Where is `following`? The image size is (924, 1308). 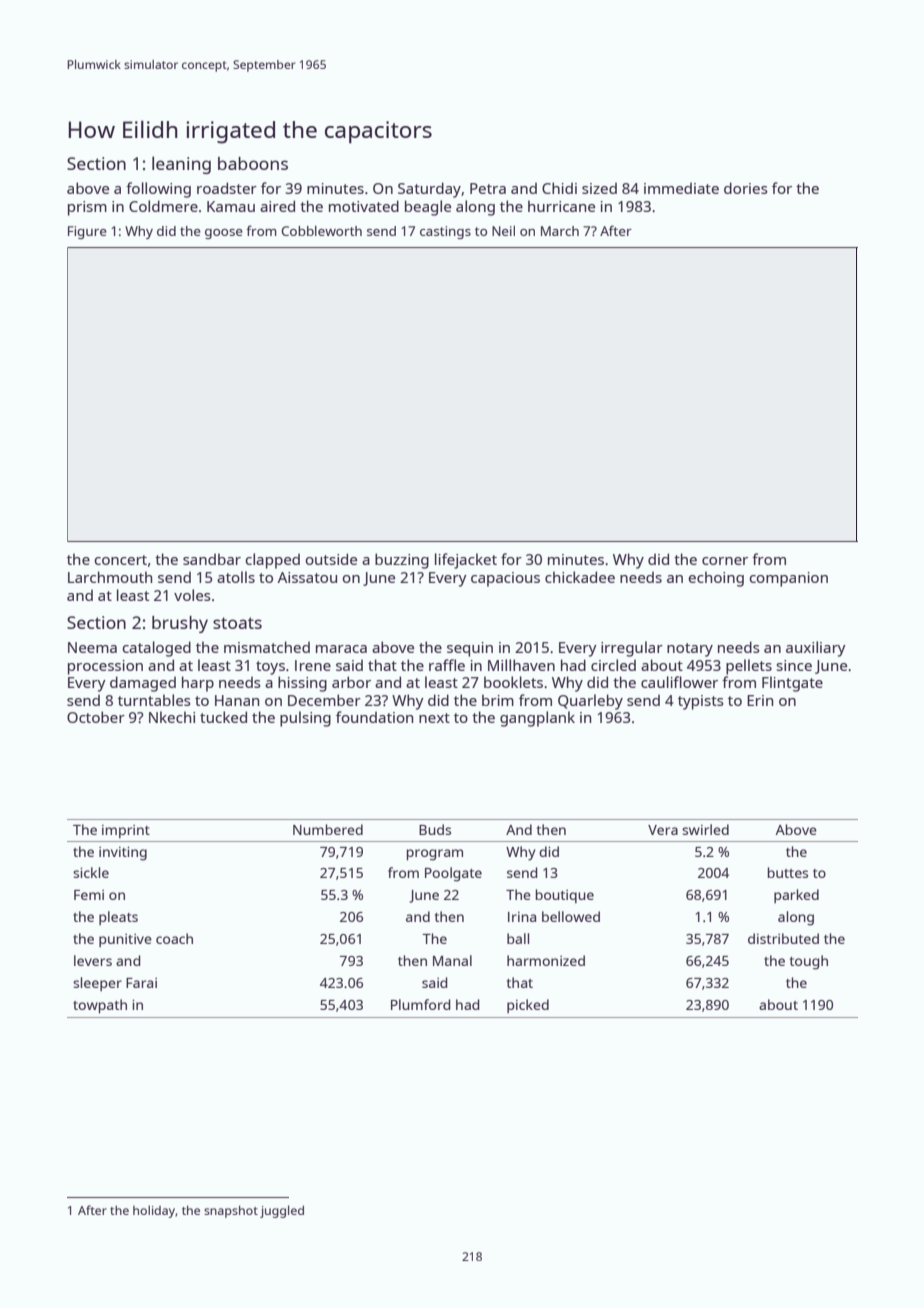 following is located at coordinates (158, 190).
